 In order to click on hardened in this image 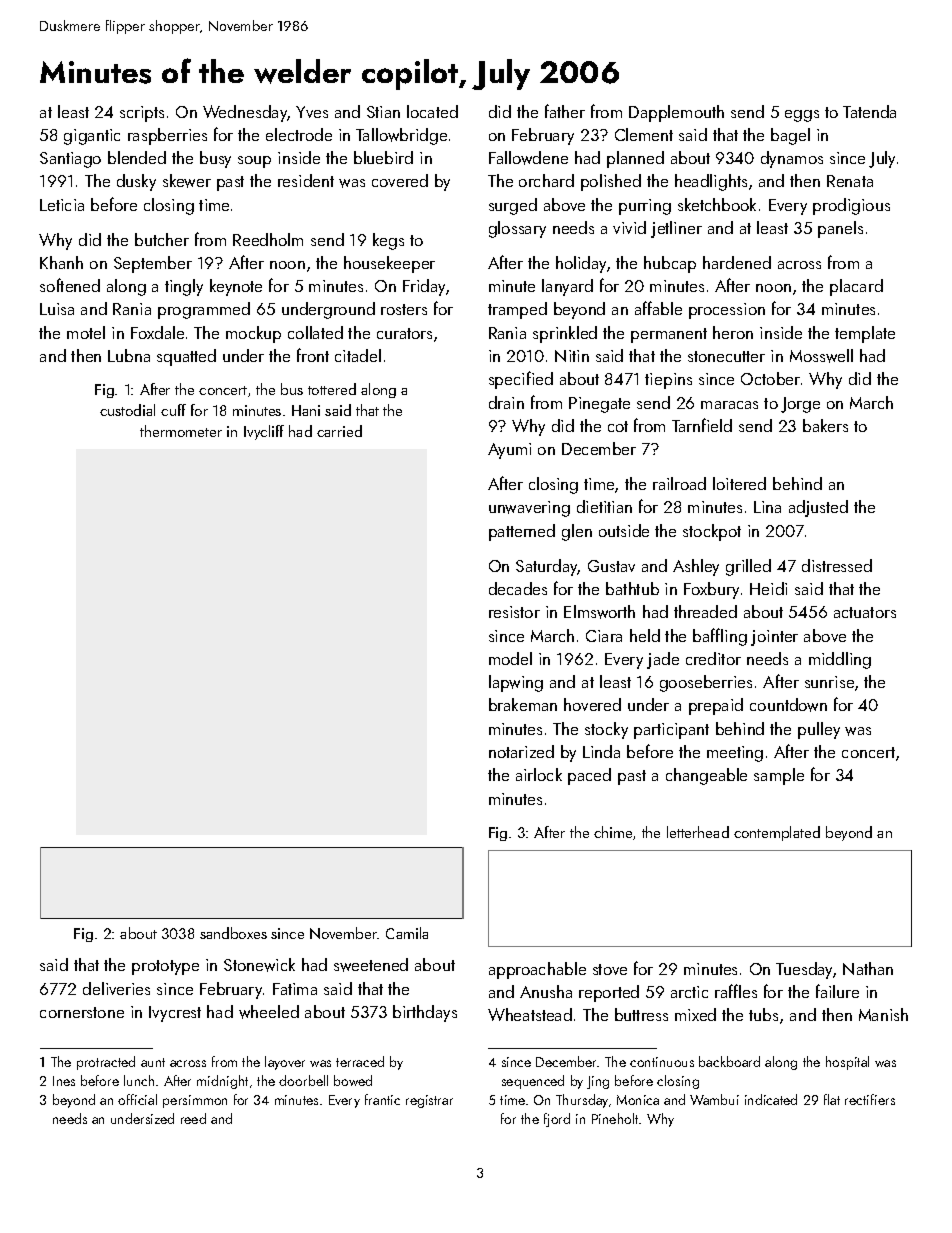, I will do `click(737, 262)`.
